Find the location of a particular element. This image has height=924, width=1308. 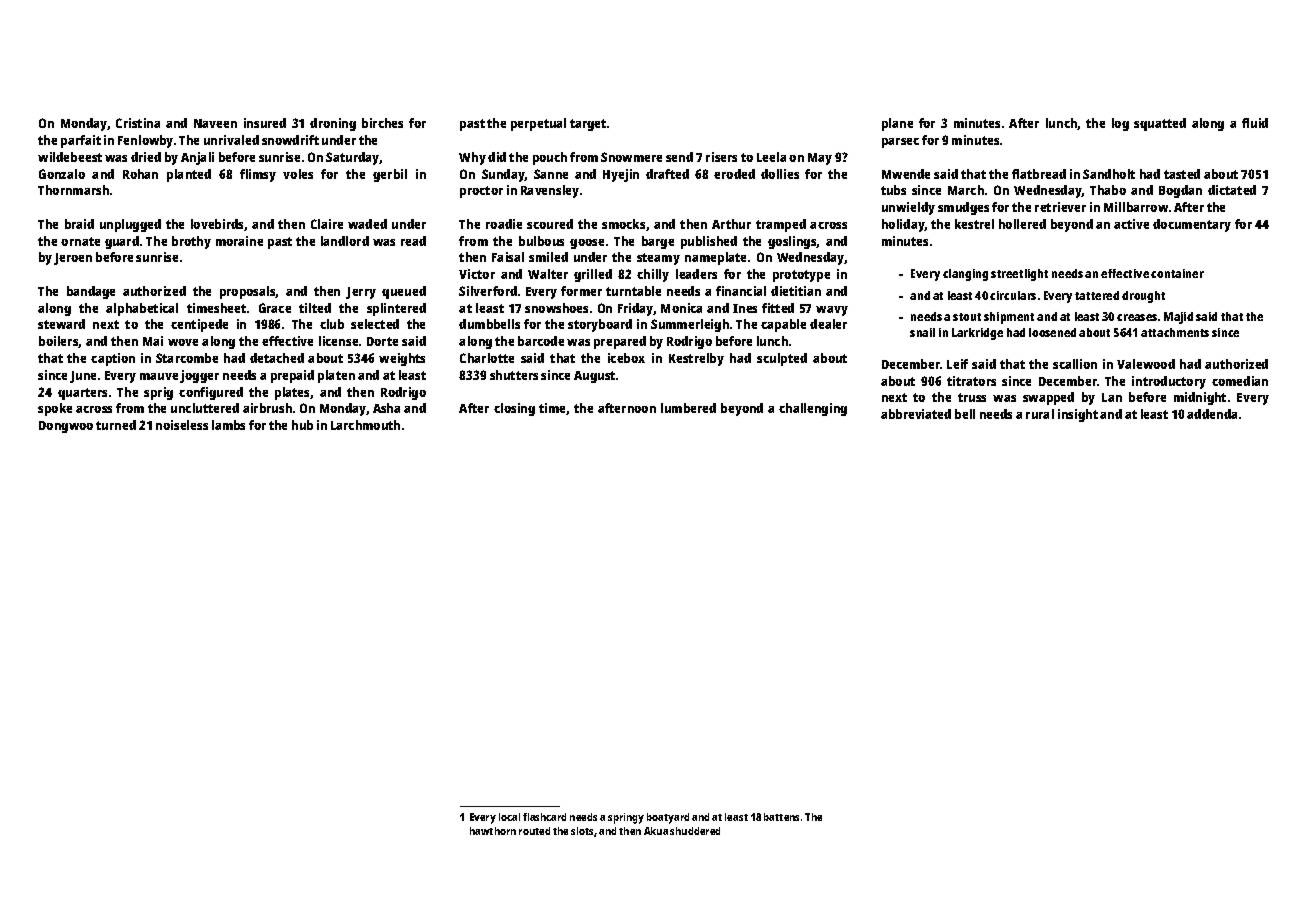

August is located at coordinates (594, 377).
